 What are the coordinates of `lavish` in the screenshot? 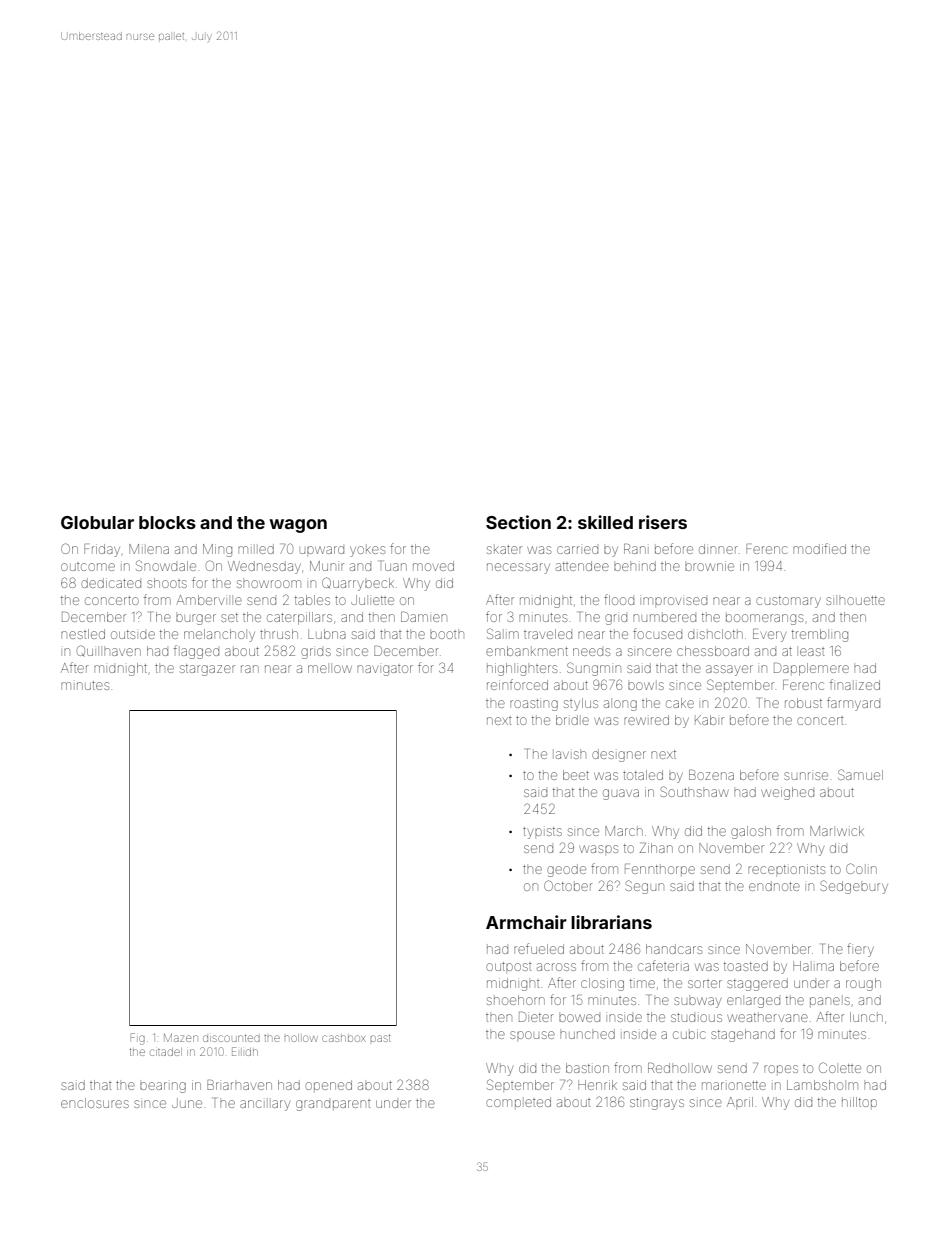 It's located at (571, 755).
